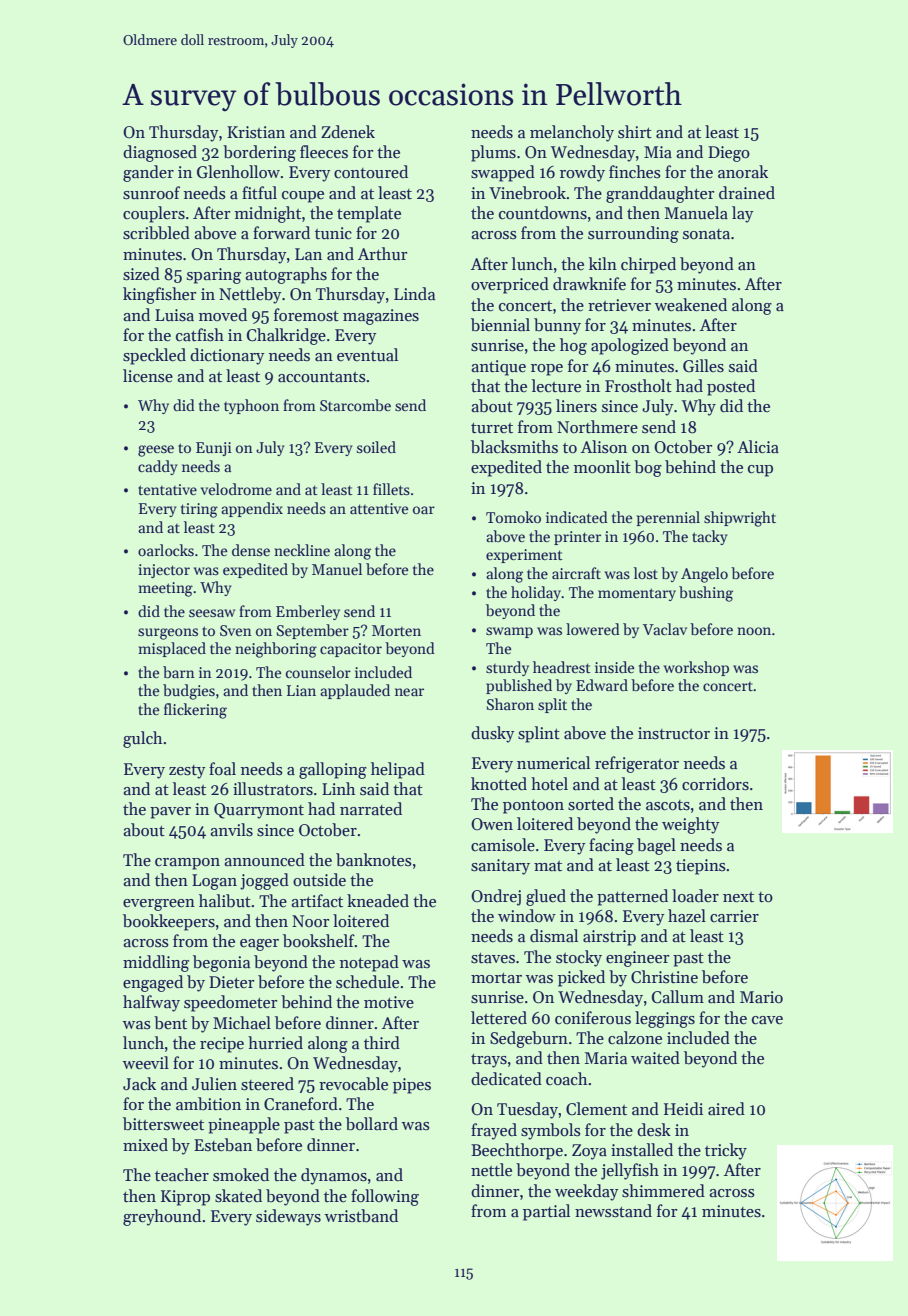  I want to click on evergreen, so click(159, 905).
